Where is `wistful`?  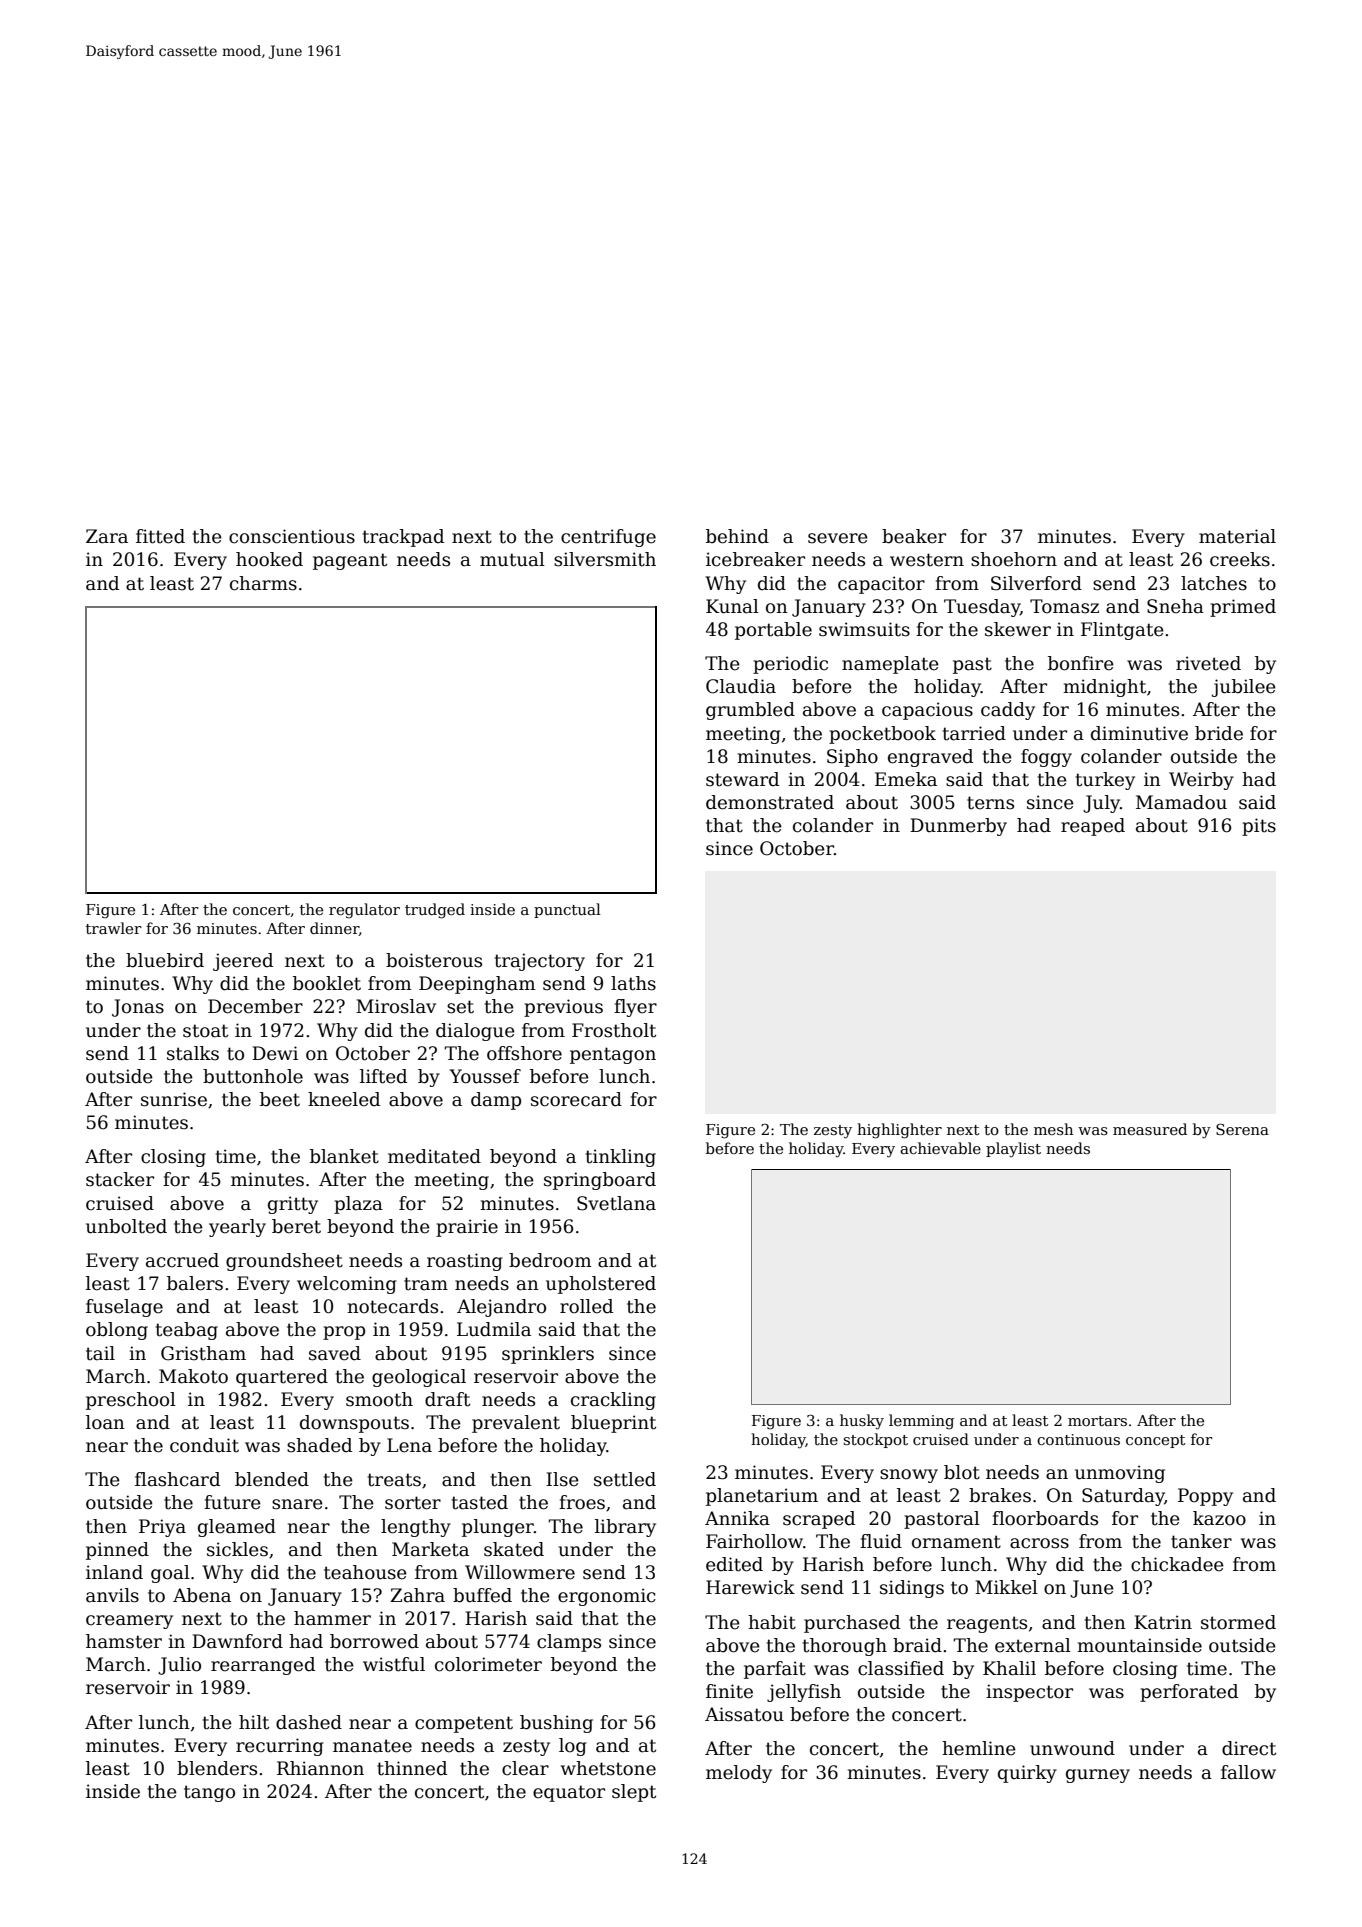
wistful is located at coordinates (394, 1664).
